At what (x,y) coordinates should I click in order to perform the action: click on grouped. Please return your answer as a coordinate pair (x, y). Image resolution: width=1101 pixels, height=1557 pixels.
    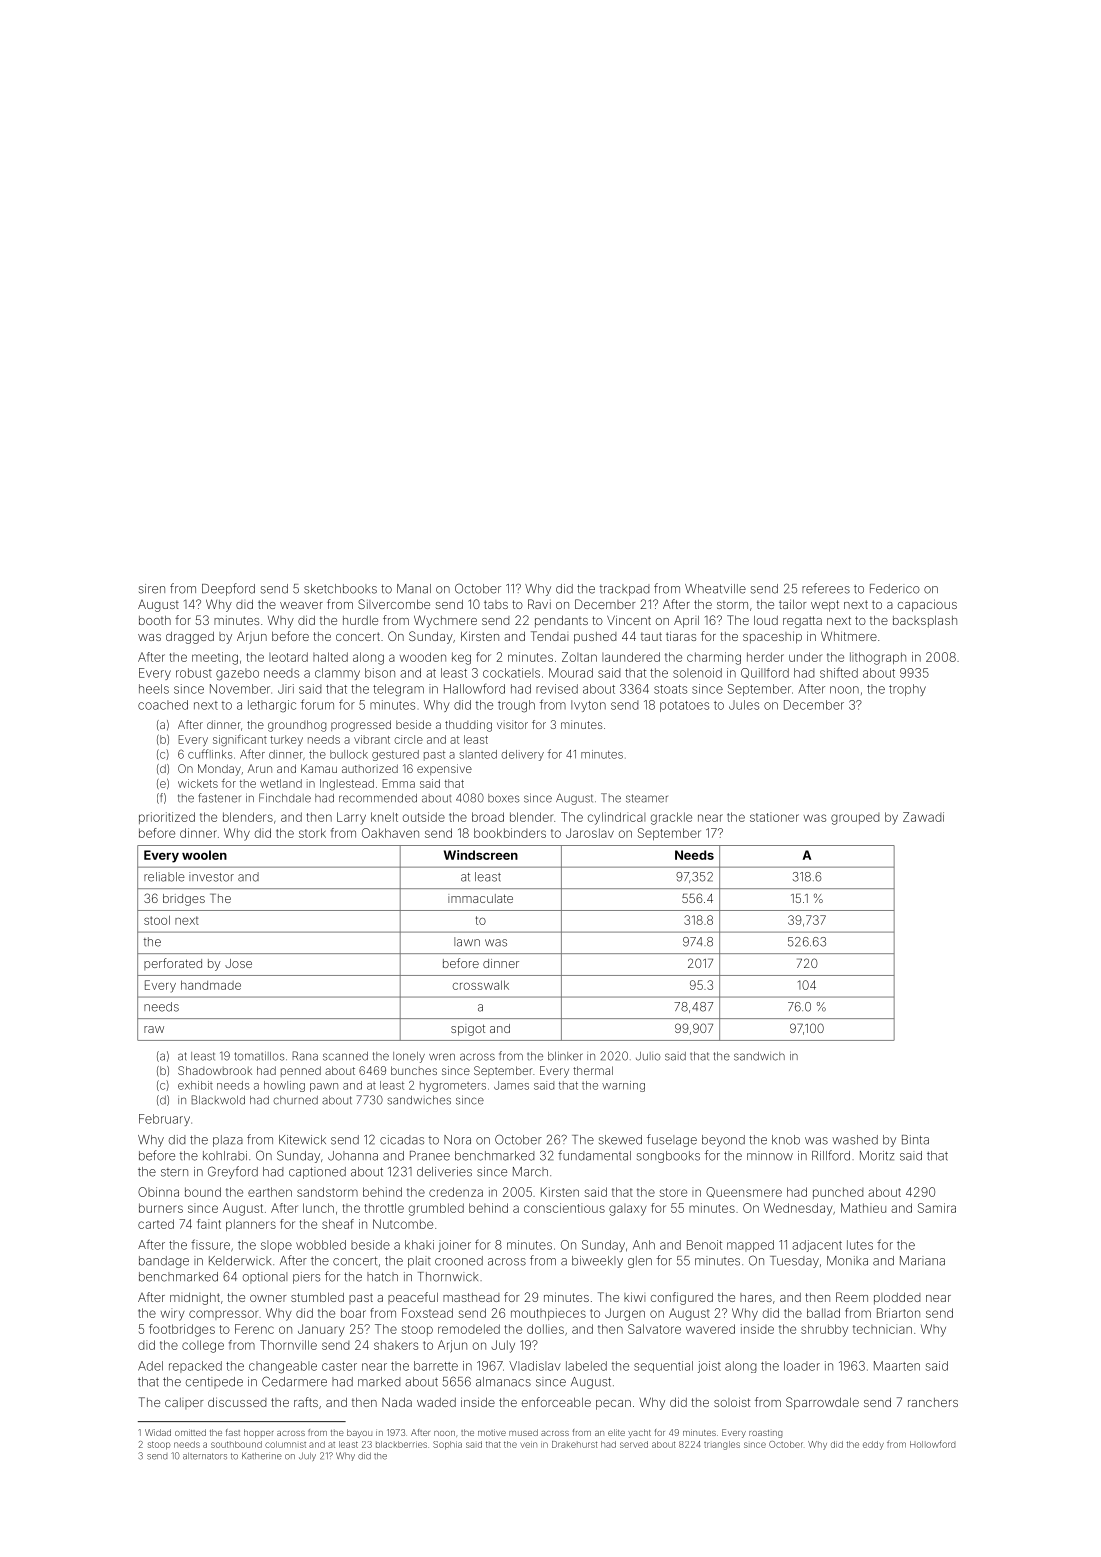
    Looking at the image, I should click on (855, 819).
